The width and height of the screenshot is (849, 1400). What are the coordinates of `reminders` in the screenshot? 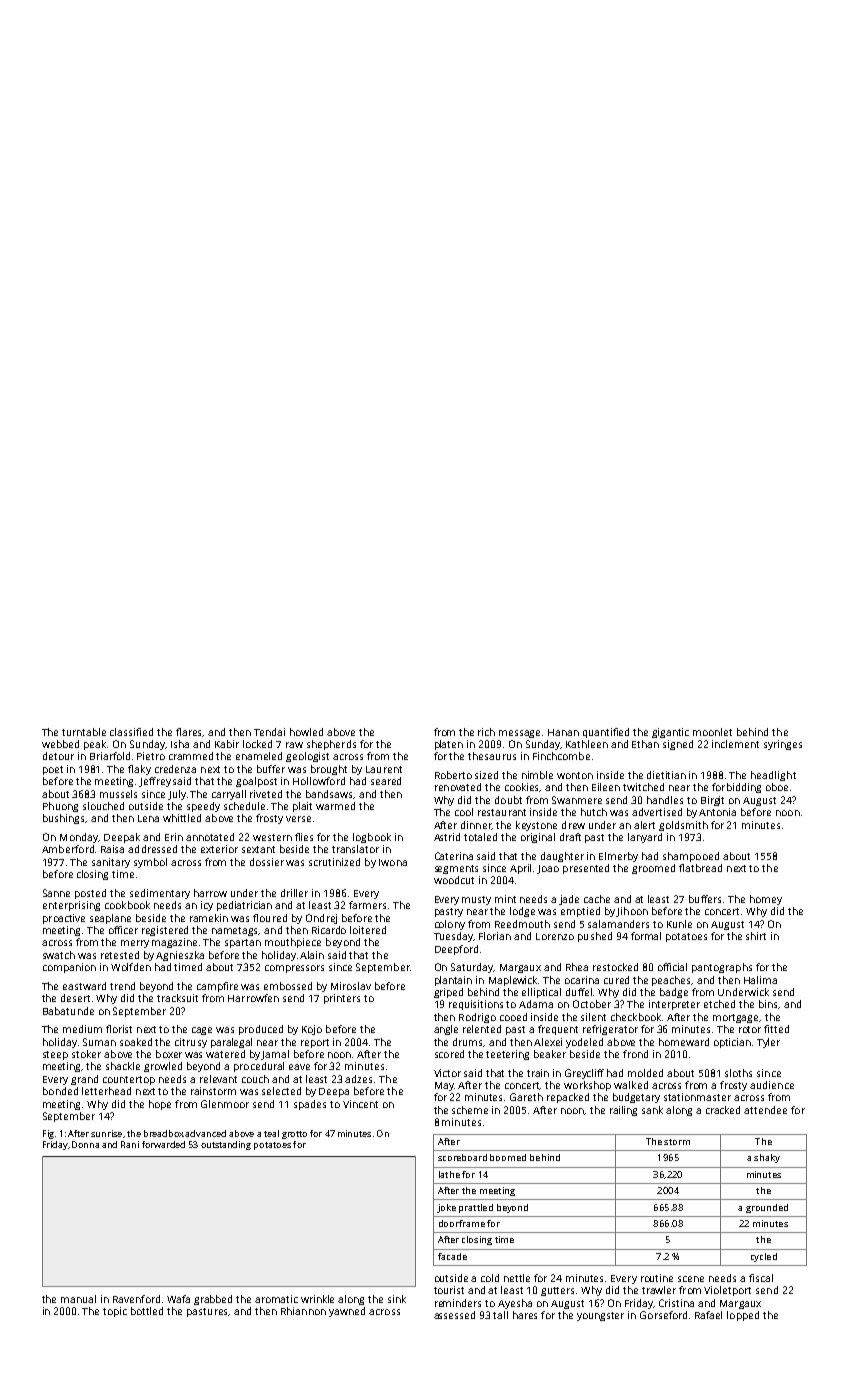 It's located at (458, 1303).
